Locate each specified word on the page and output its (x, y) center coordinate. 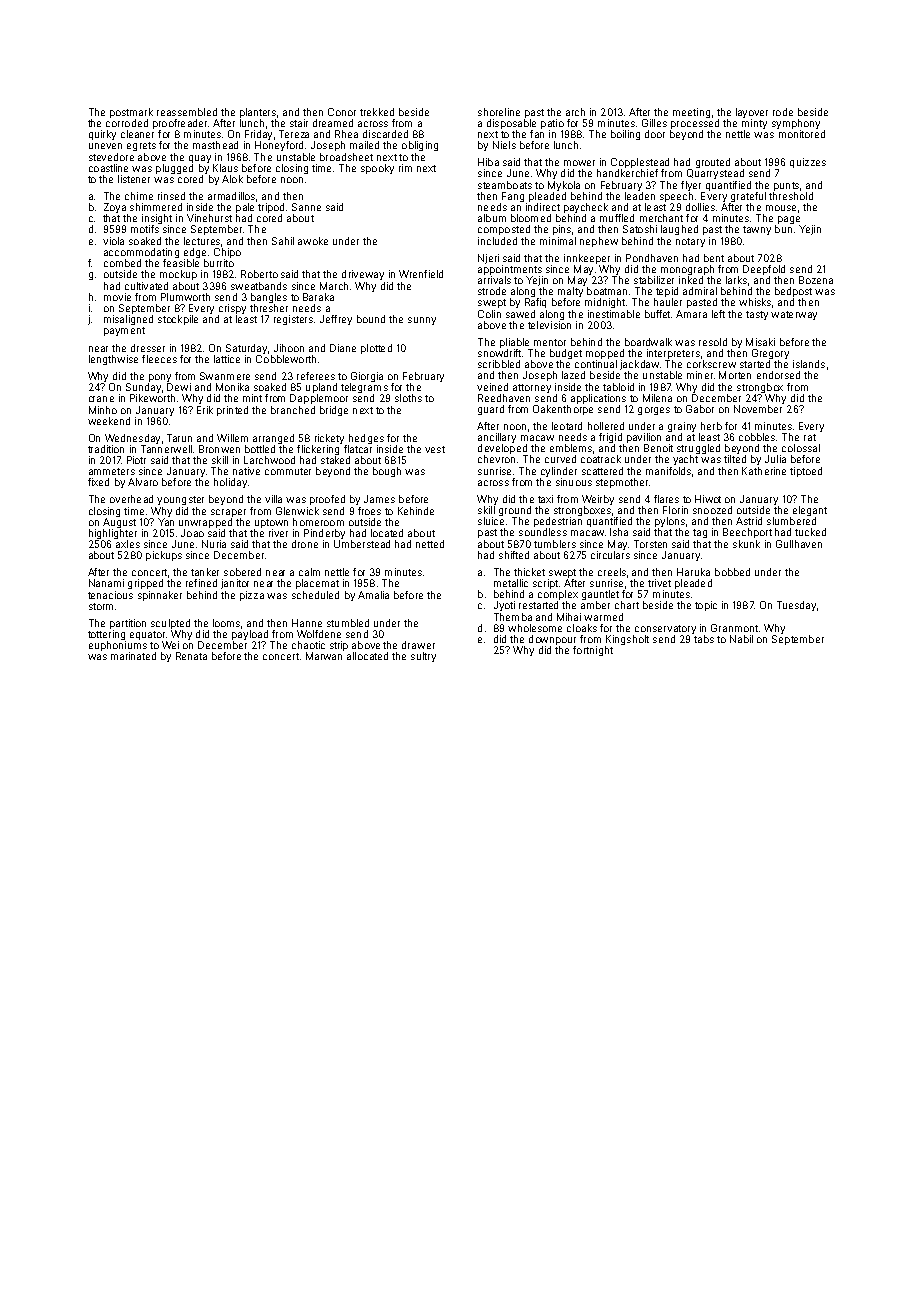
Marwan (324, 656)
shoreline (499, 112)
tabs (704, 639)
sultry (423, 657)
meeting (691, 113)
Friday (258, 135)
